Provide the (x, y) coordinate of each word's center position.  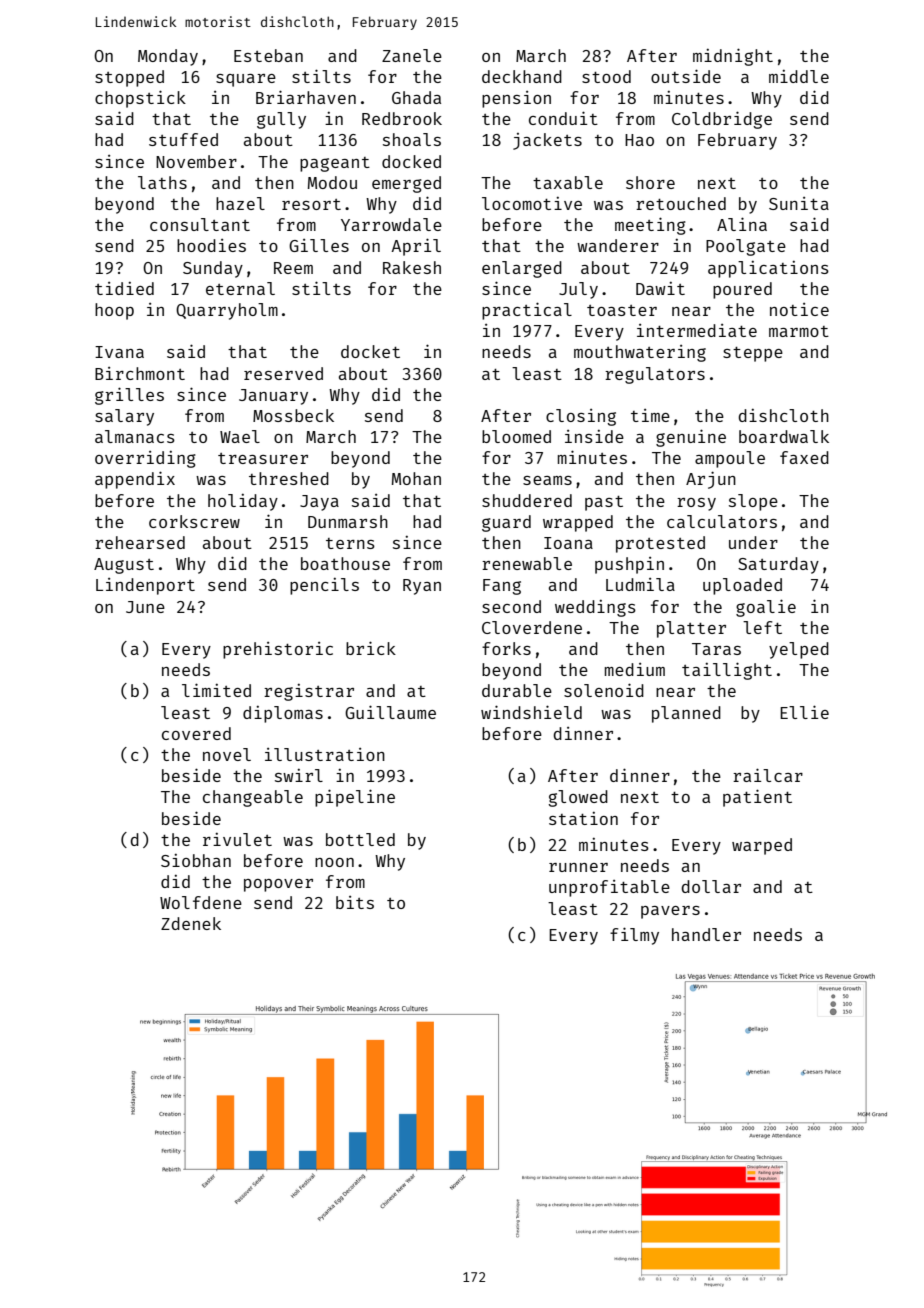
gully (281, 120)
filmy (634, 936)
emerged (406, 184)
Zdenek (191, 923)
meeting (650, 226)
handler (706, 934)
